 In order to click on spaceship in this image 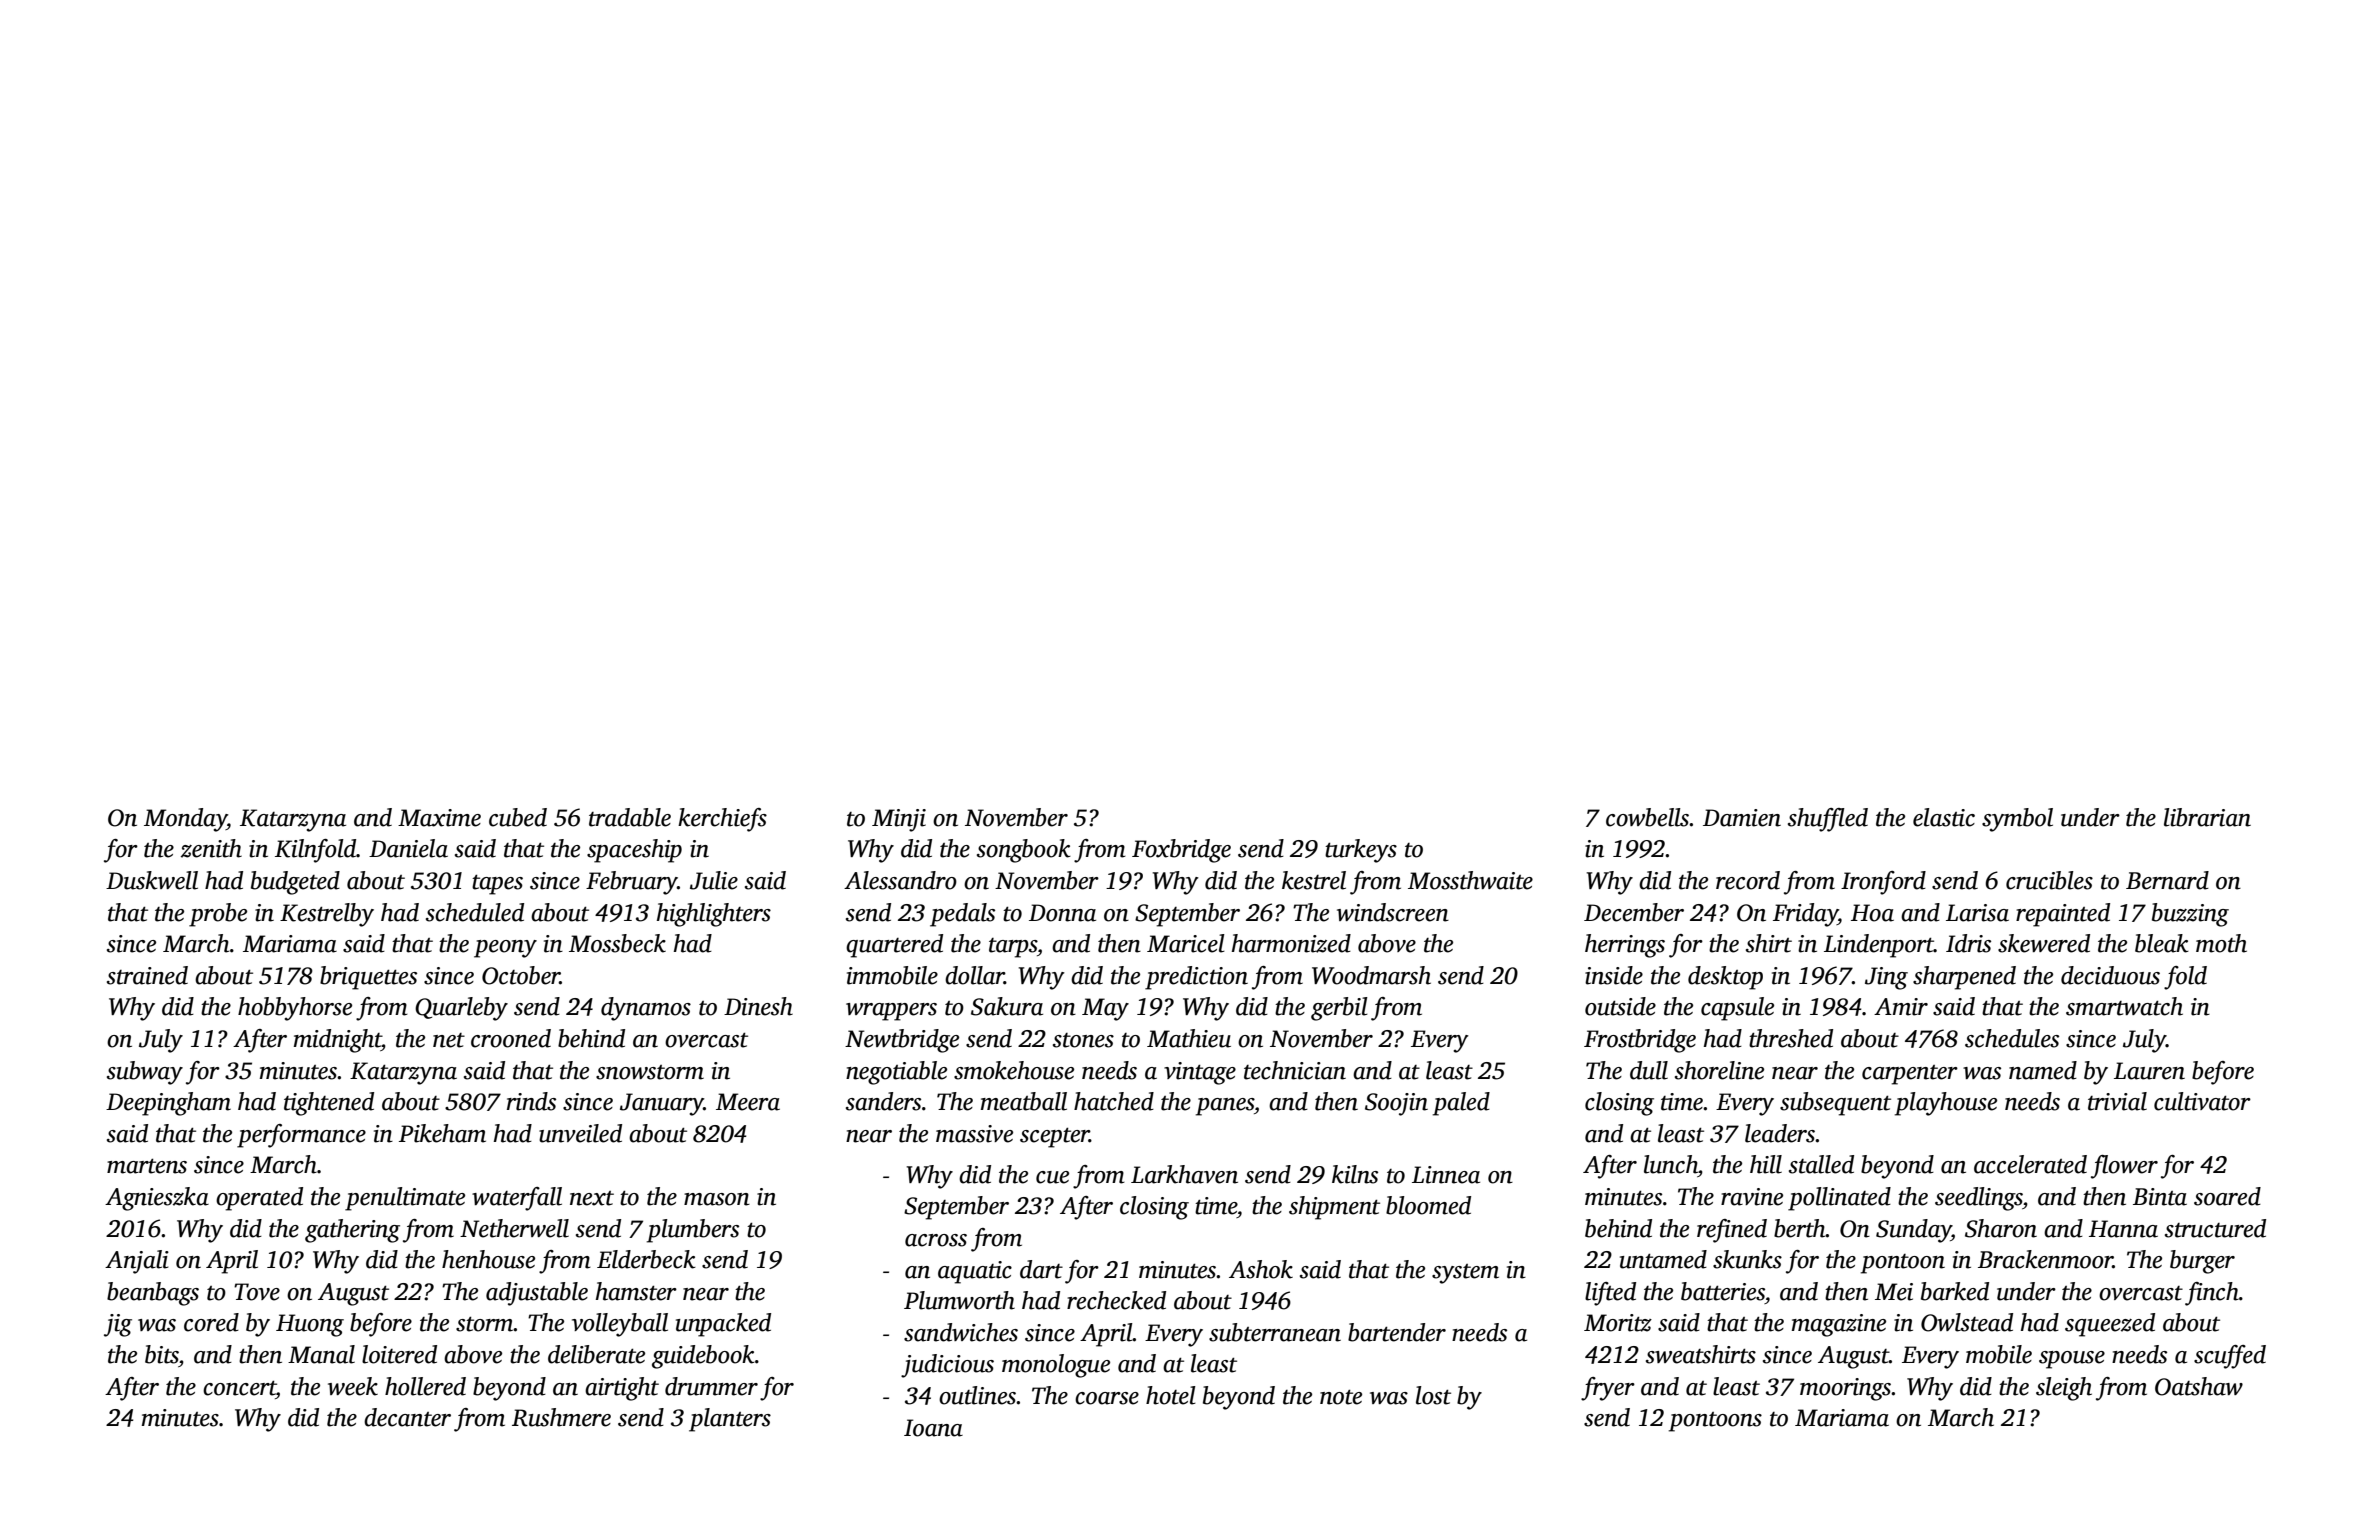, I will do `click(634, 851)`.
